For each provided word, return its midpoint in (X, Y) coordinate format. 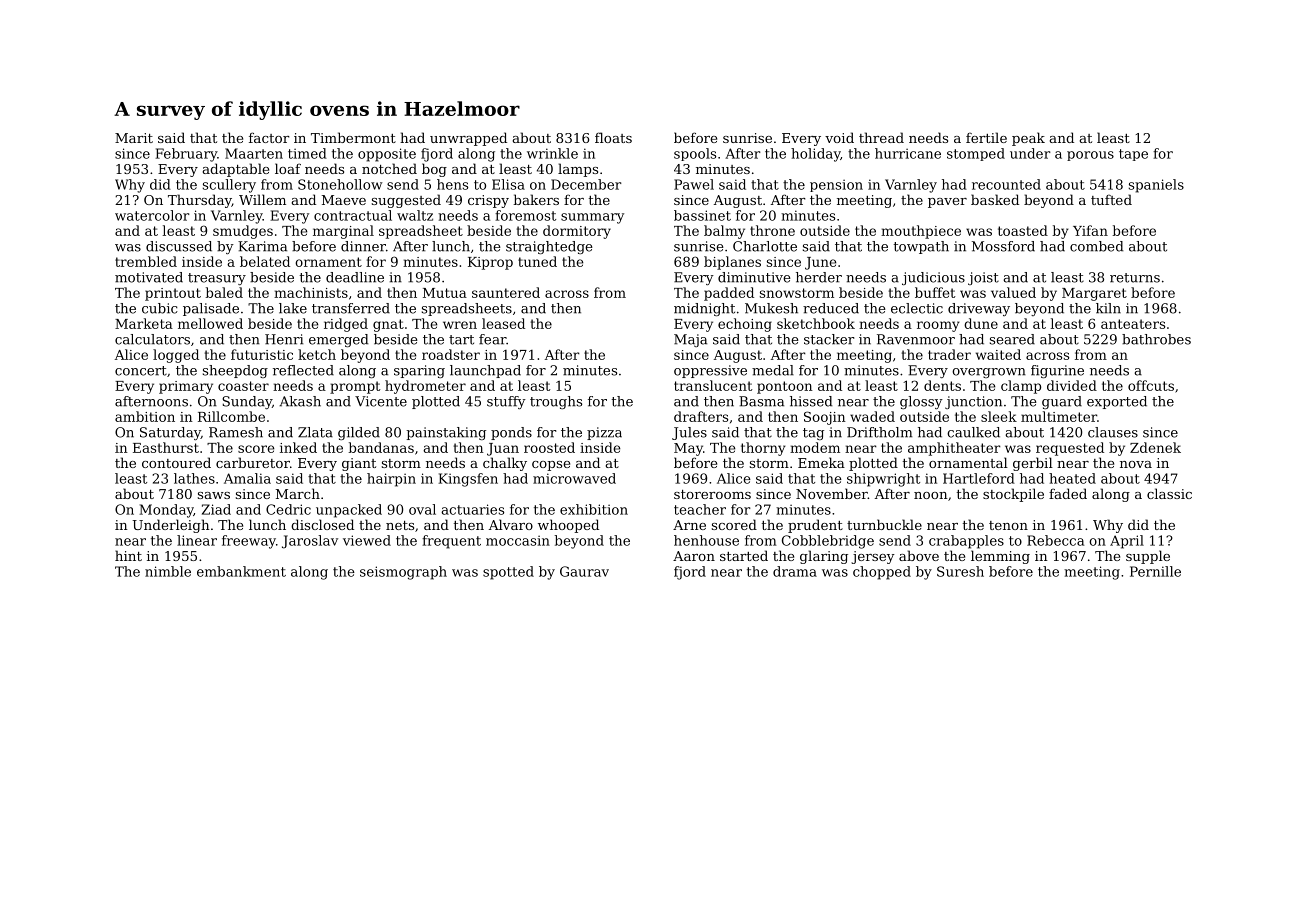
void (839, 137)
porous (1090, 156)
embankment (241, 571)
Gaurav (584, 571)
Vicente (381, 401)
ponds (511, 433)
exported (1117, 402)
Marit (134, 138)
